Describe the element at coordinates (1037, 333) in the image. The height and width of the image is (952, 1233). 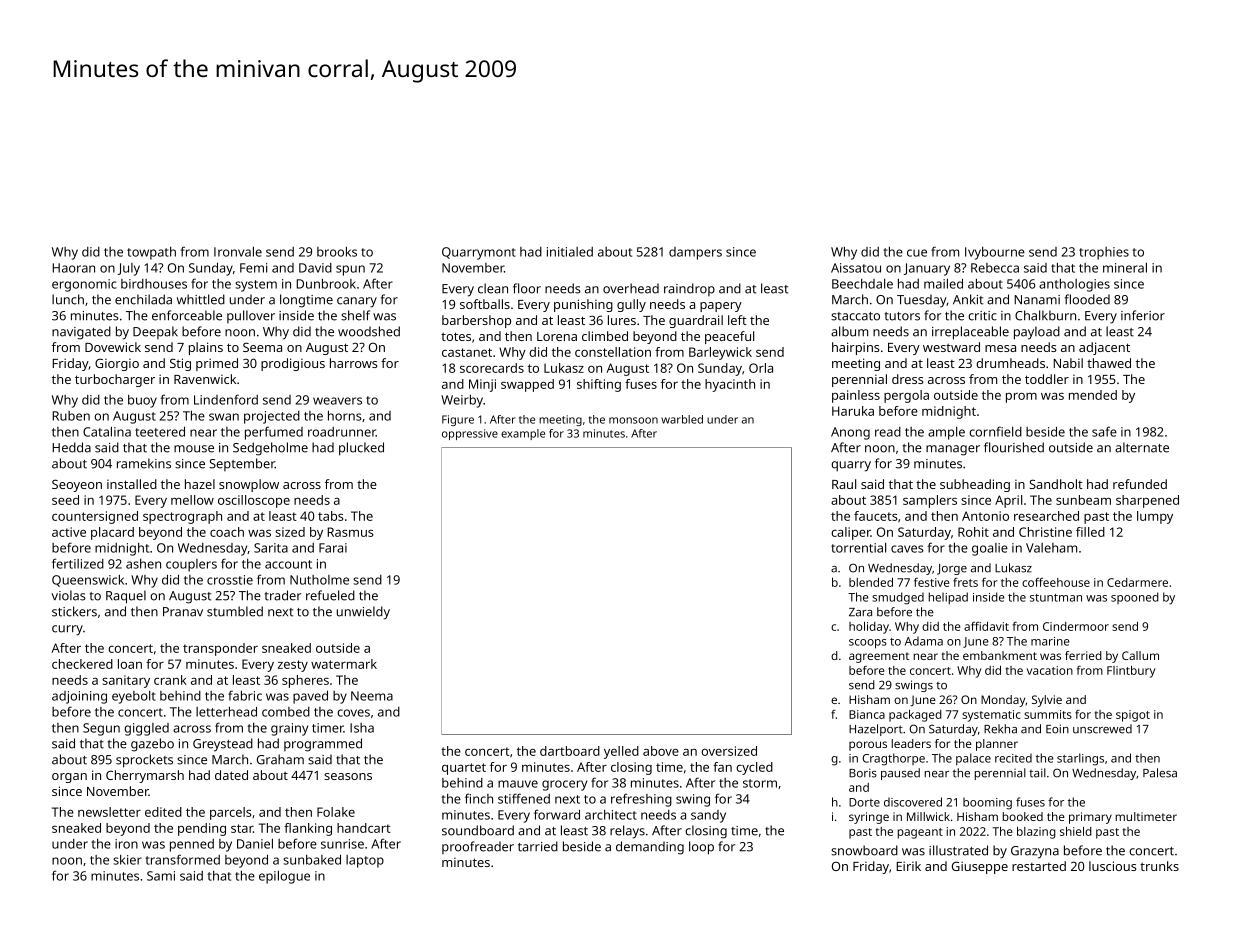
I see `payload` at that location.
